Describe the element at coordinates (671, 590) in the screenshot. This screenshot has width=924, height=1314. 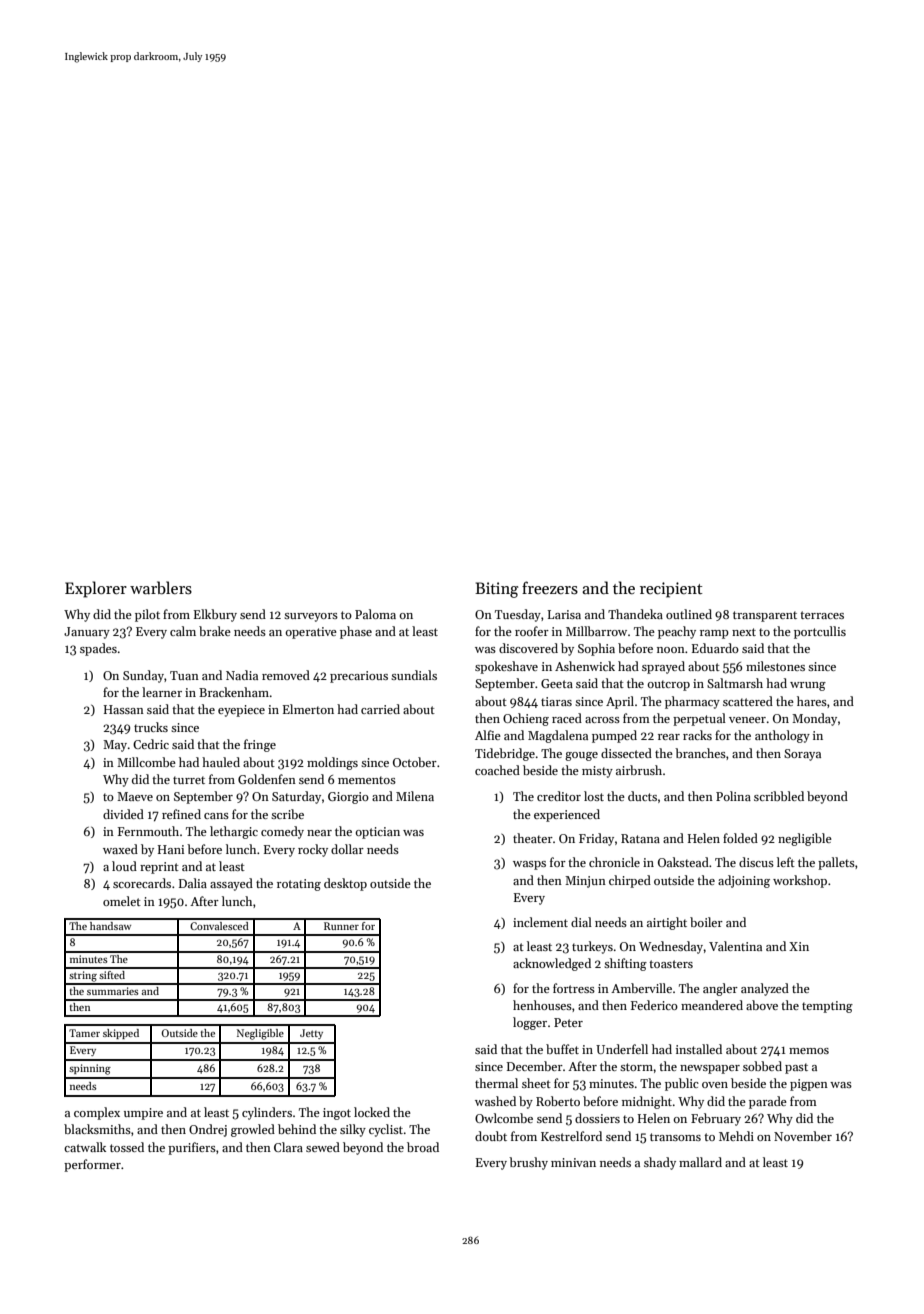
I see `recipient` at that location.
